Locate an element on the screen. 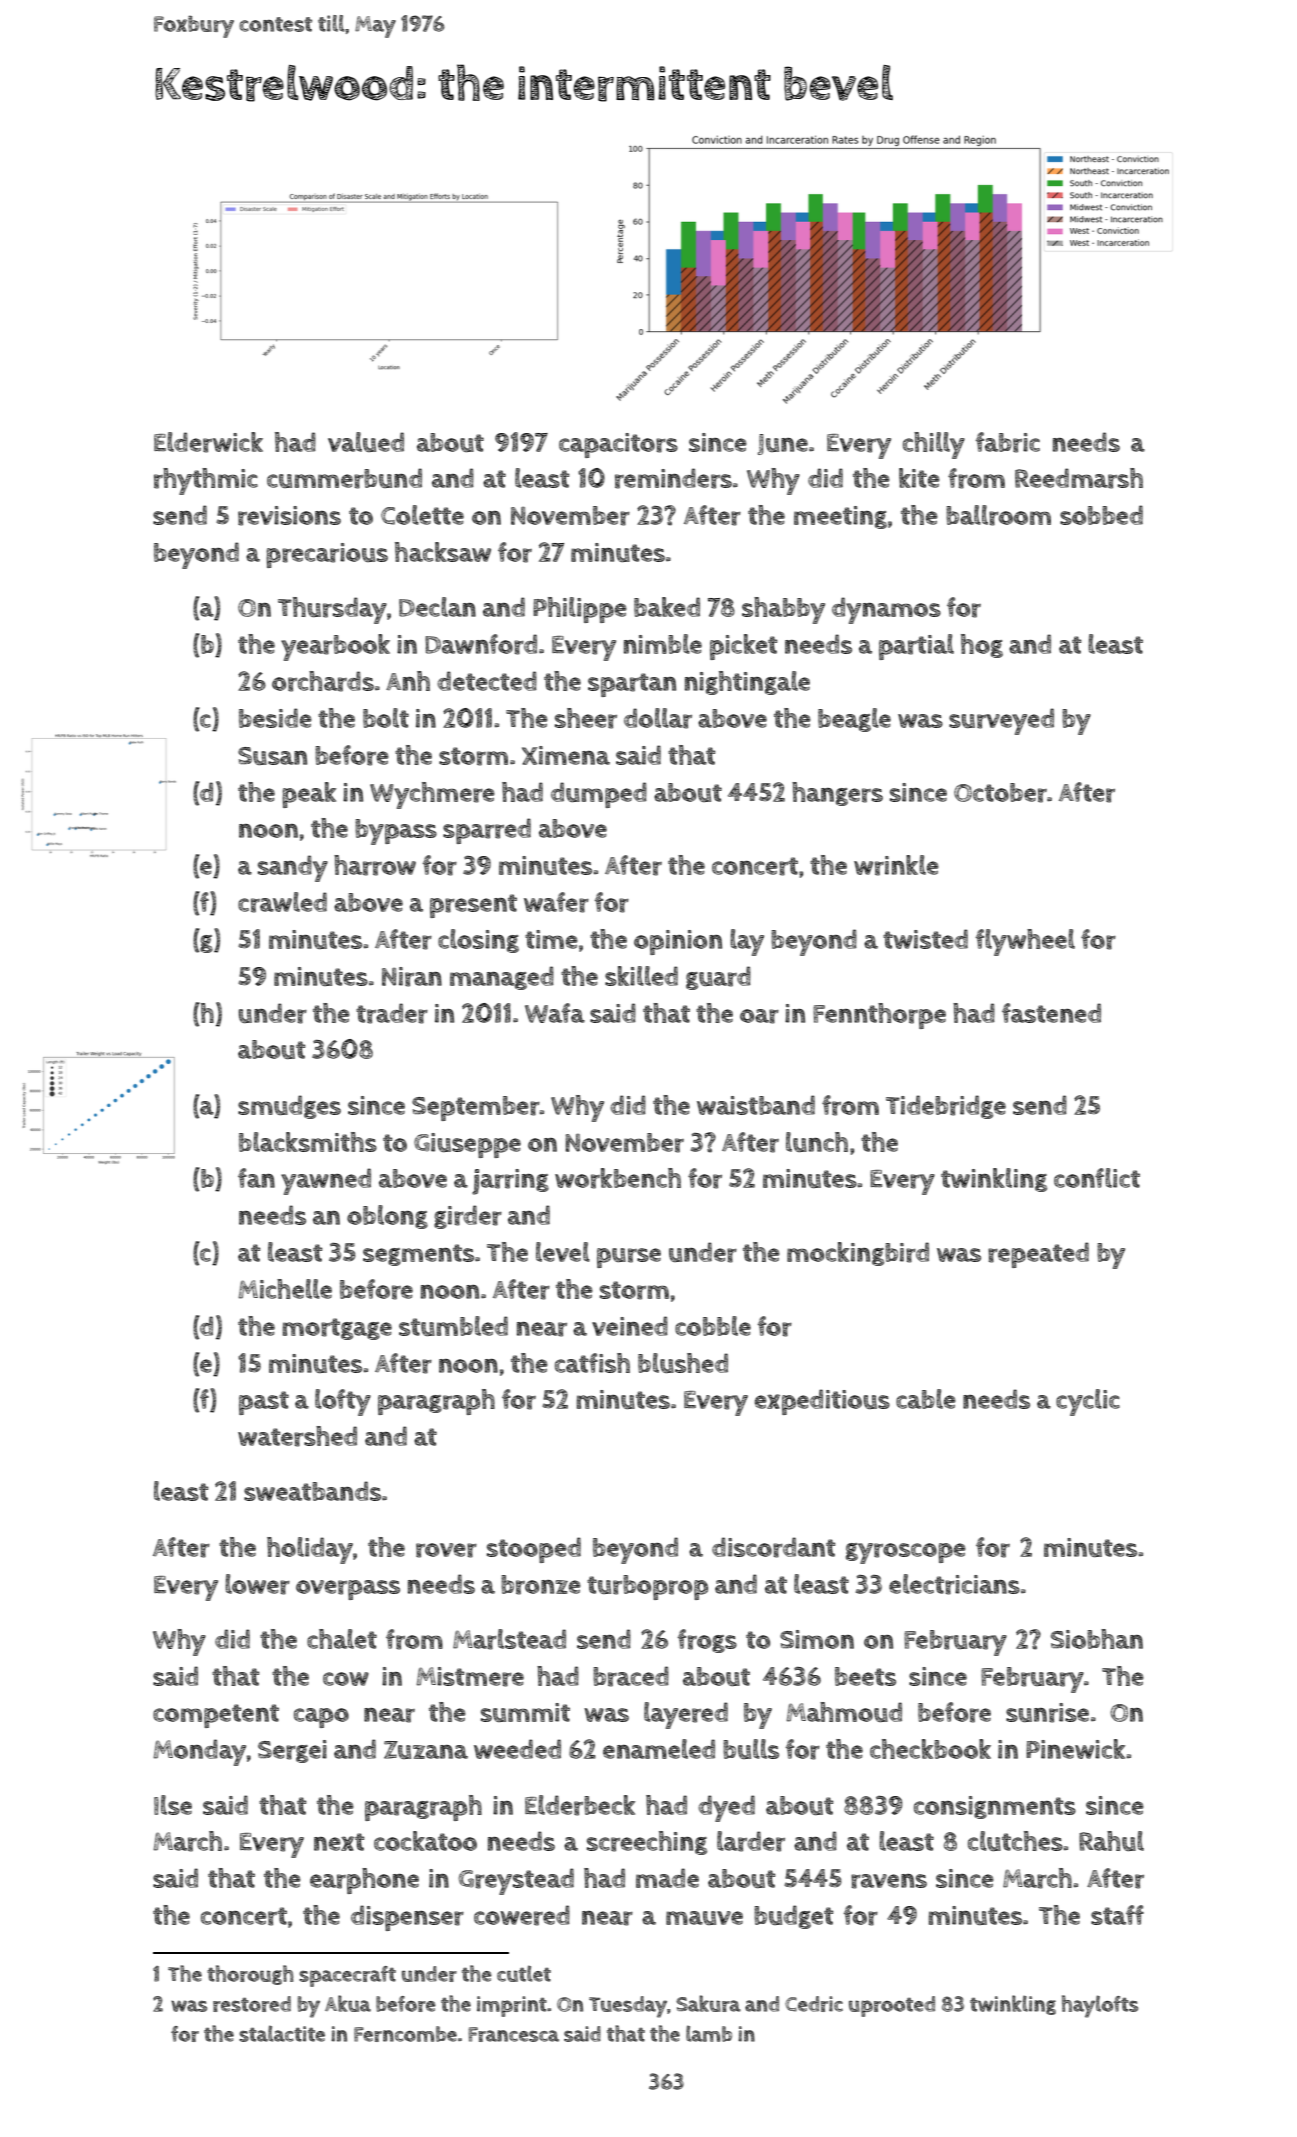 The image size is (1297, 2137). crawled is located at coordinates (282, 902).
